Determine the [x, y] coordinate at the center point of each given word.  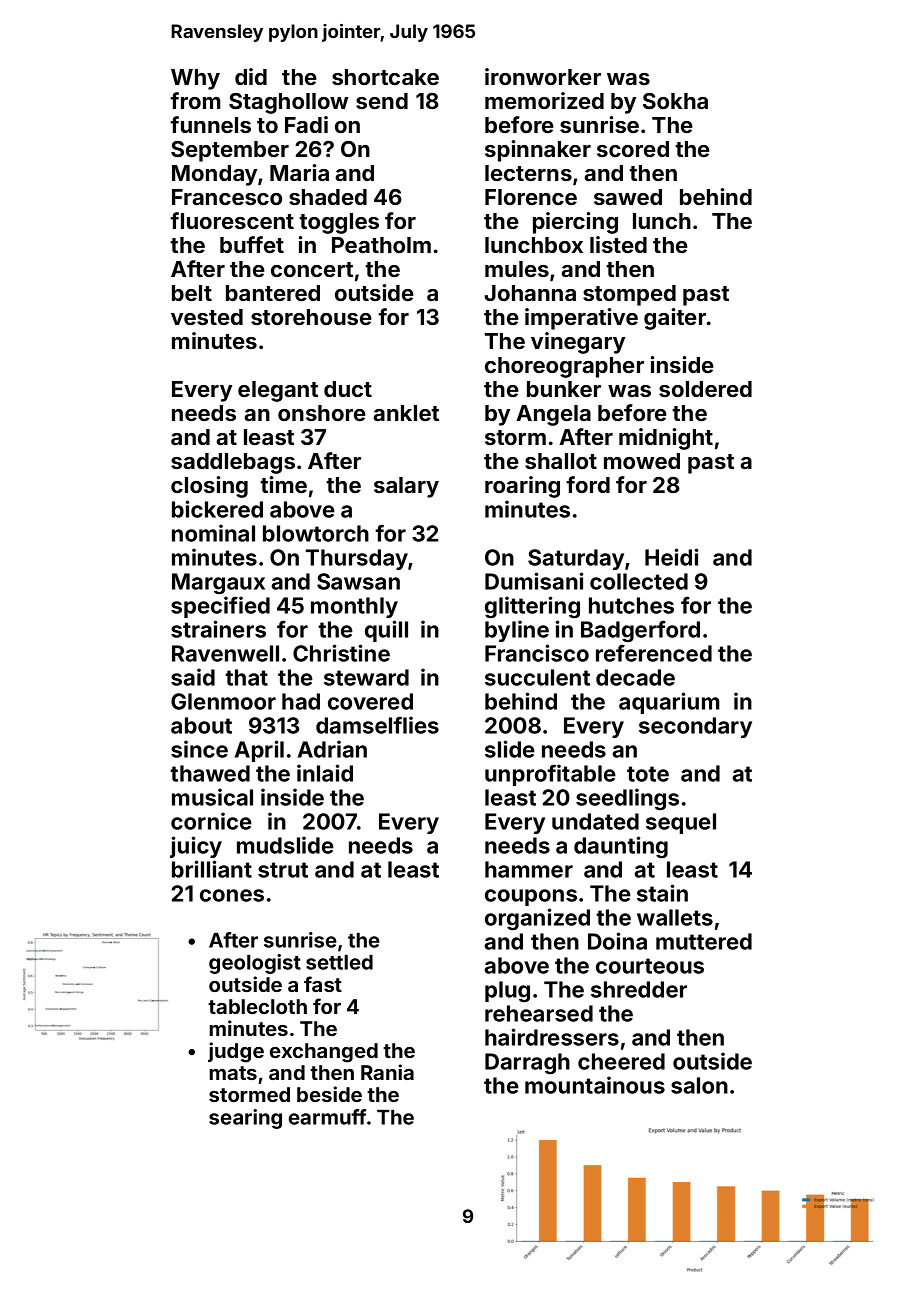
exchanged [324, 1053]
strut [283, 870]
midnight [666, 439]
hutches [631, 605]
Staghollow [288, 103]
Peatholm [381, 245]
